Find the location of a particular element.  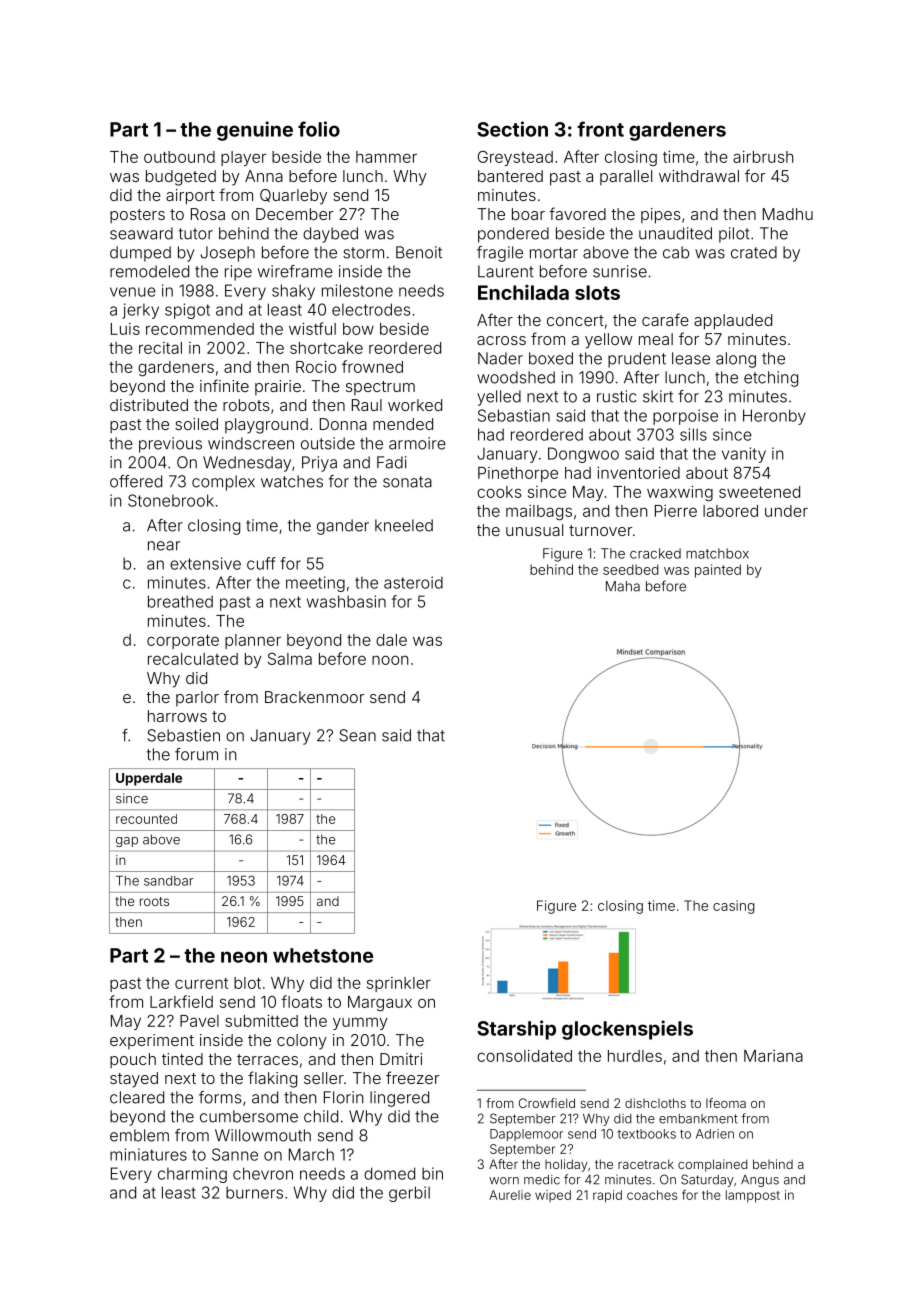

inventoried is located at coordinates (638, 473).
